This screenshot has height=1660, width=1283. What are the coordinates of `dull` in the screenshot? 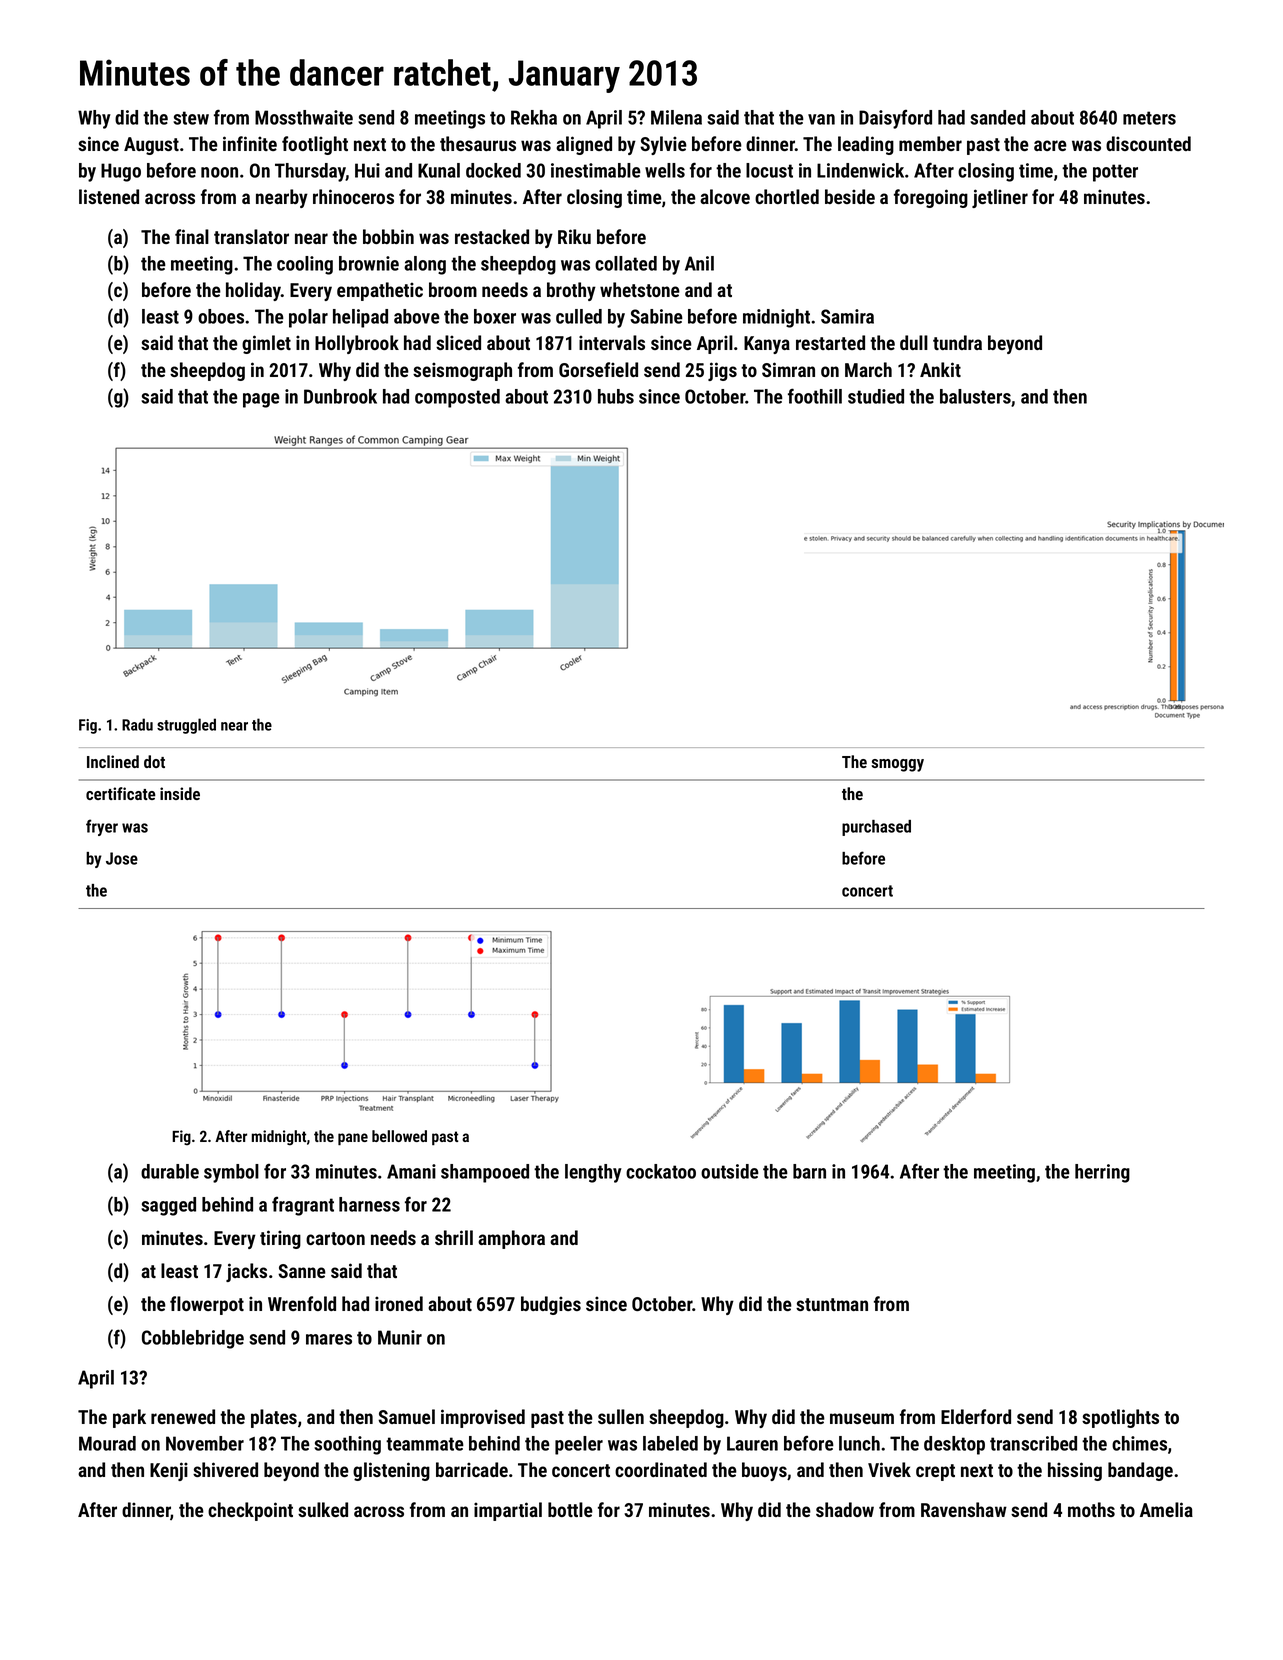 It's located at (914, 342).
